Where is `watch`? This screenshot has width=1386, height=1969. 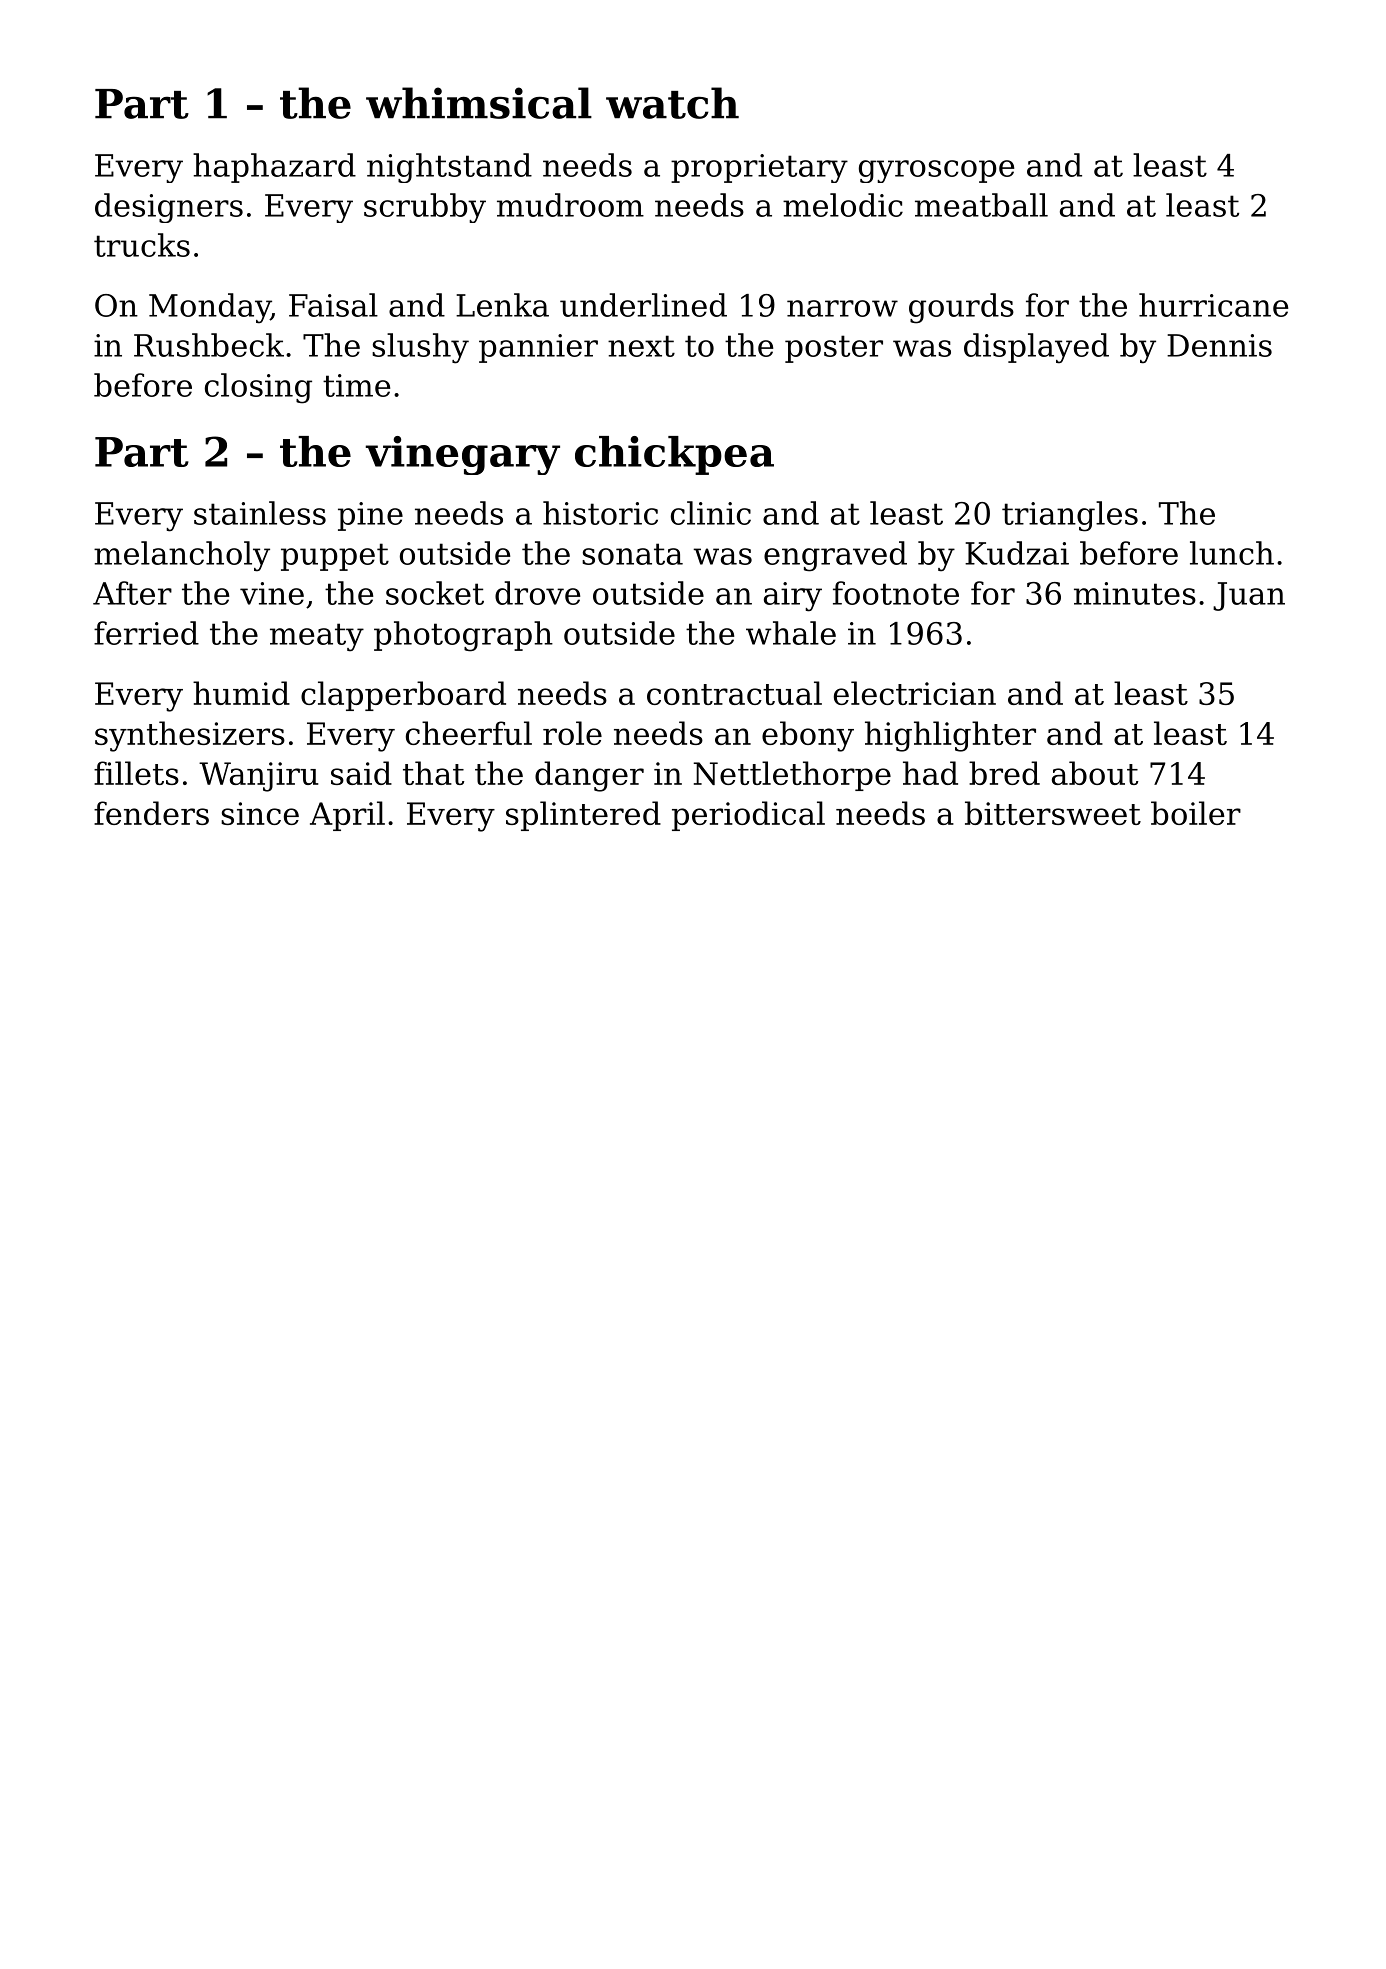
watch is located at coordinates (672, 103).
